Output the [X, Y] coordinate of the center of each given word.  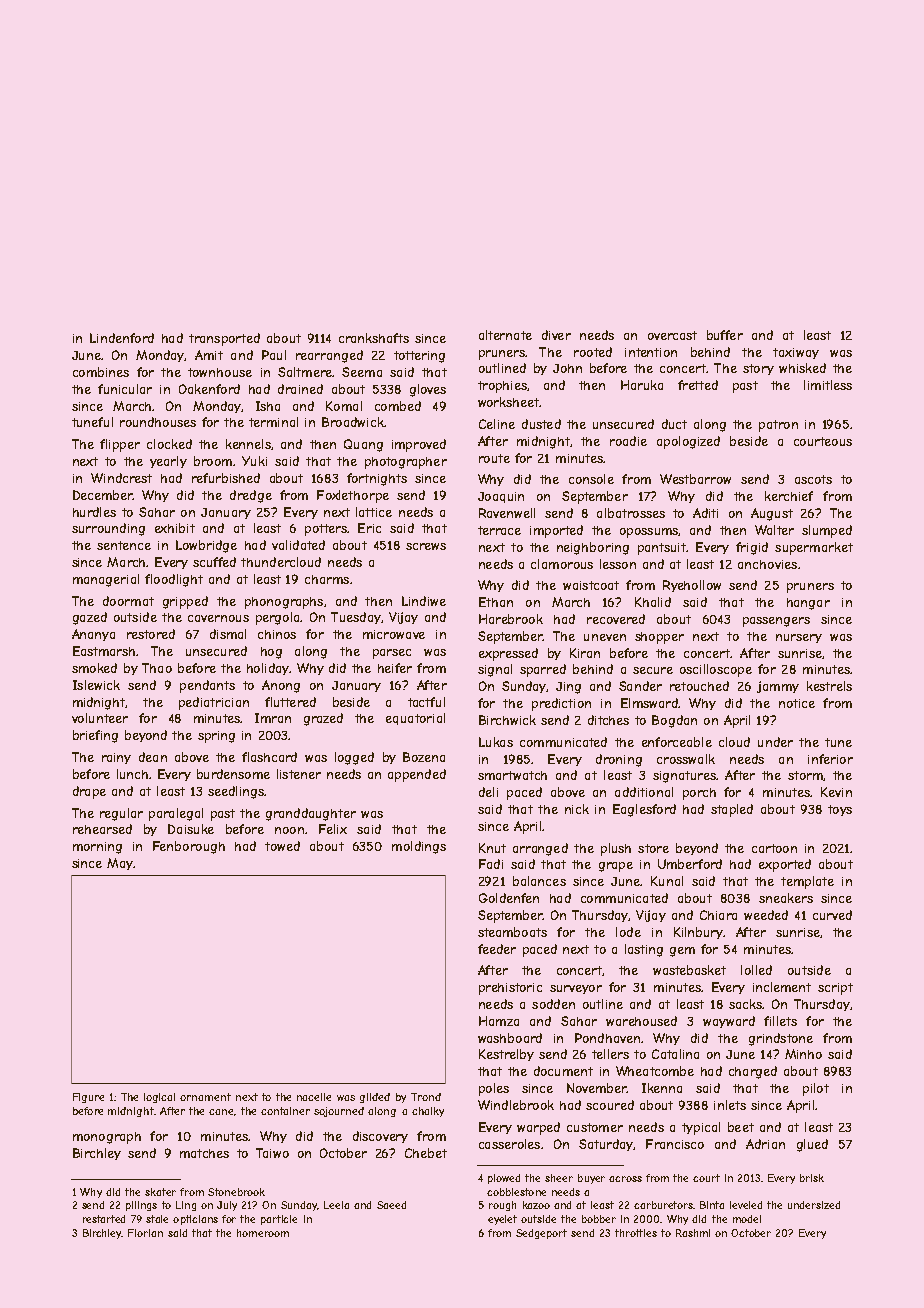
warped [538, 1128]
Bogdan [674, 721]
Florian [145, 1233]
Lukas [496, 742]
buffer [725, 335]
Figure [88, 1098]
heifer [395, 668]
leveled [746, 1205]
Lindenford [122, 338]
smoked [94, 668]
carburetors [663, 1205]
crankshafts [374, 338]
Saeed [391, 1205]
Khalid [653, 602]
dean [153, 757]
